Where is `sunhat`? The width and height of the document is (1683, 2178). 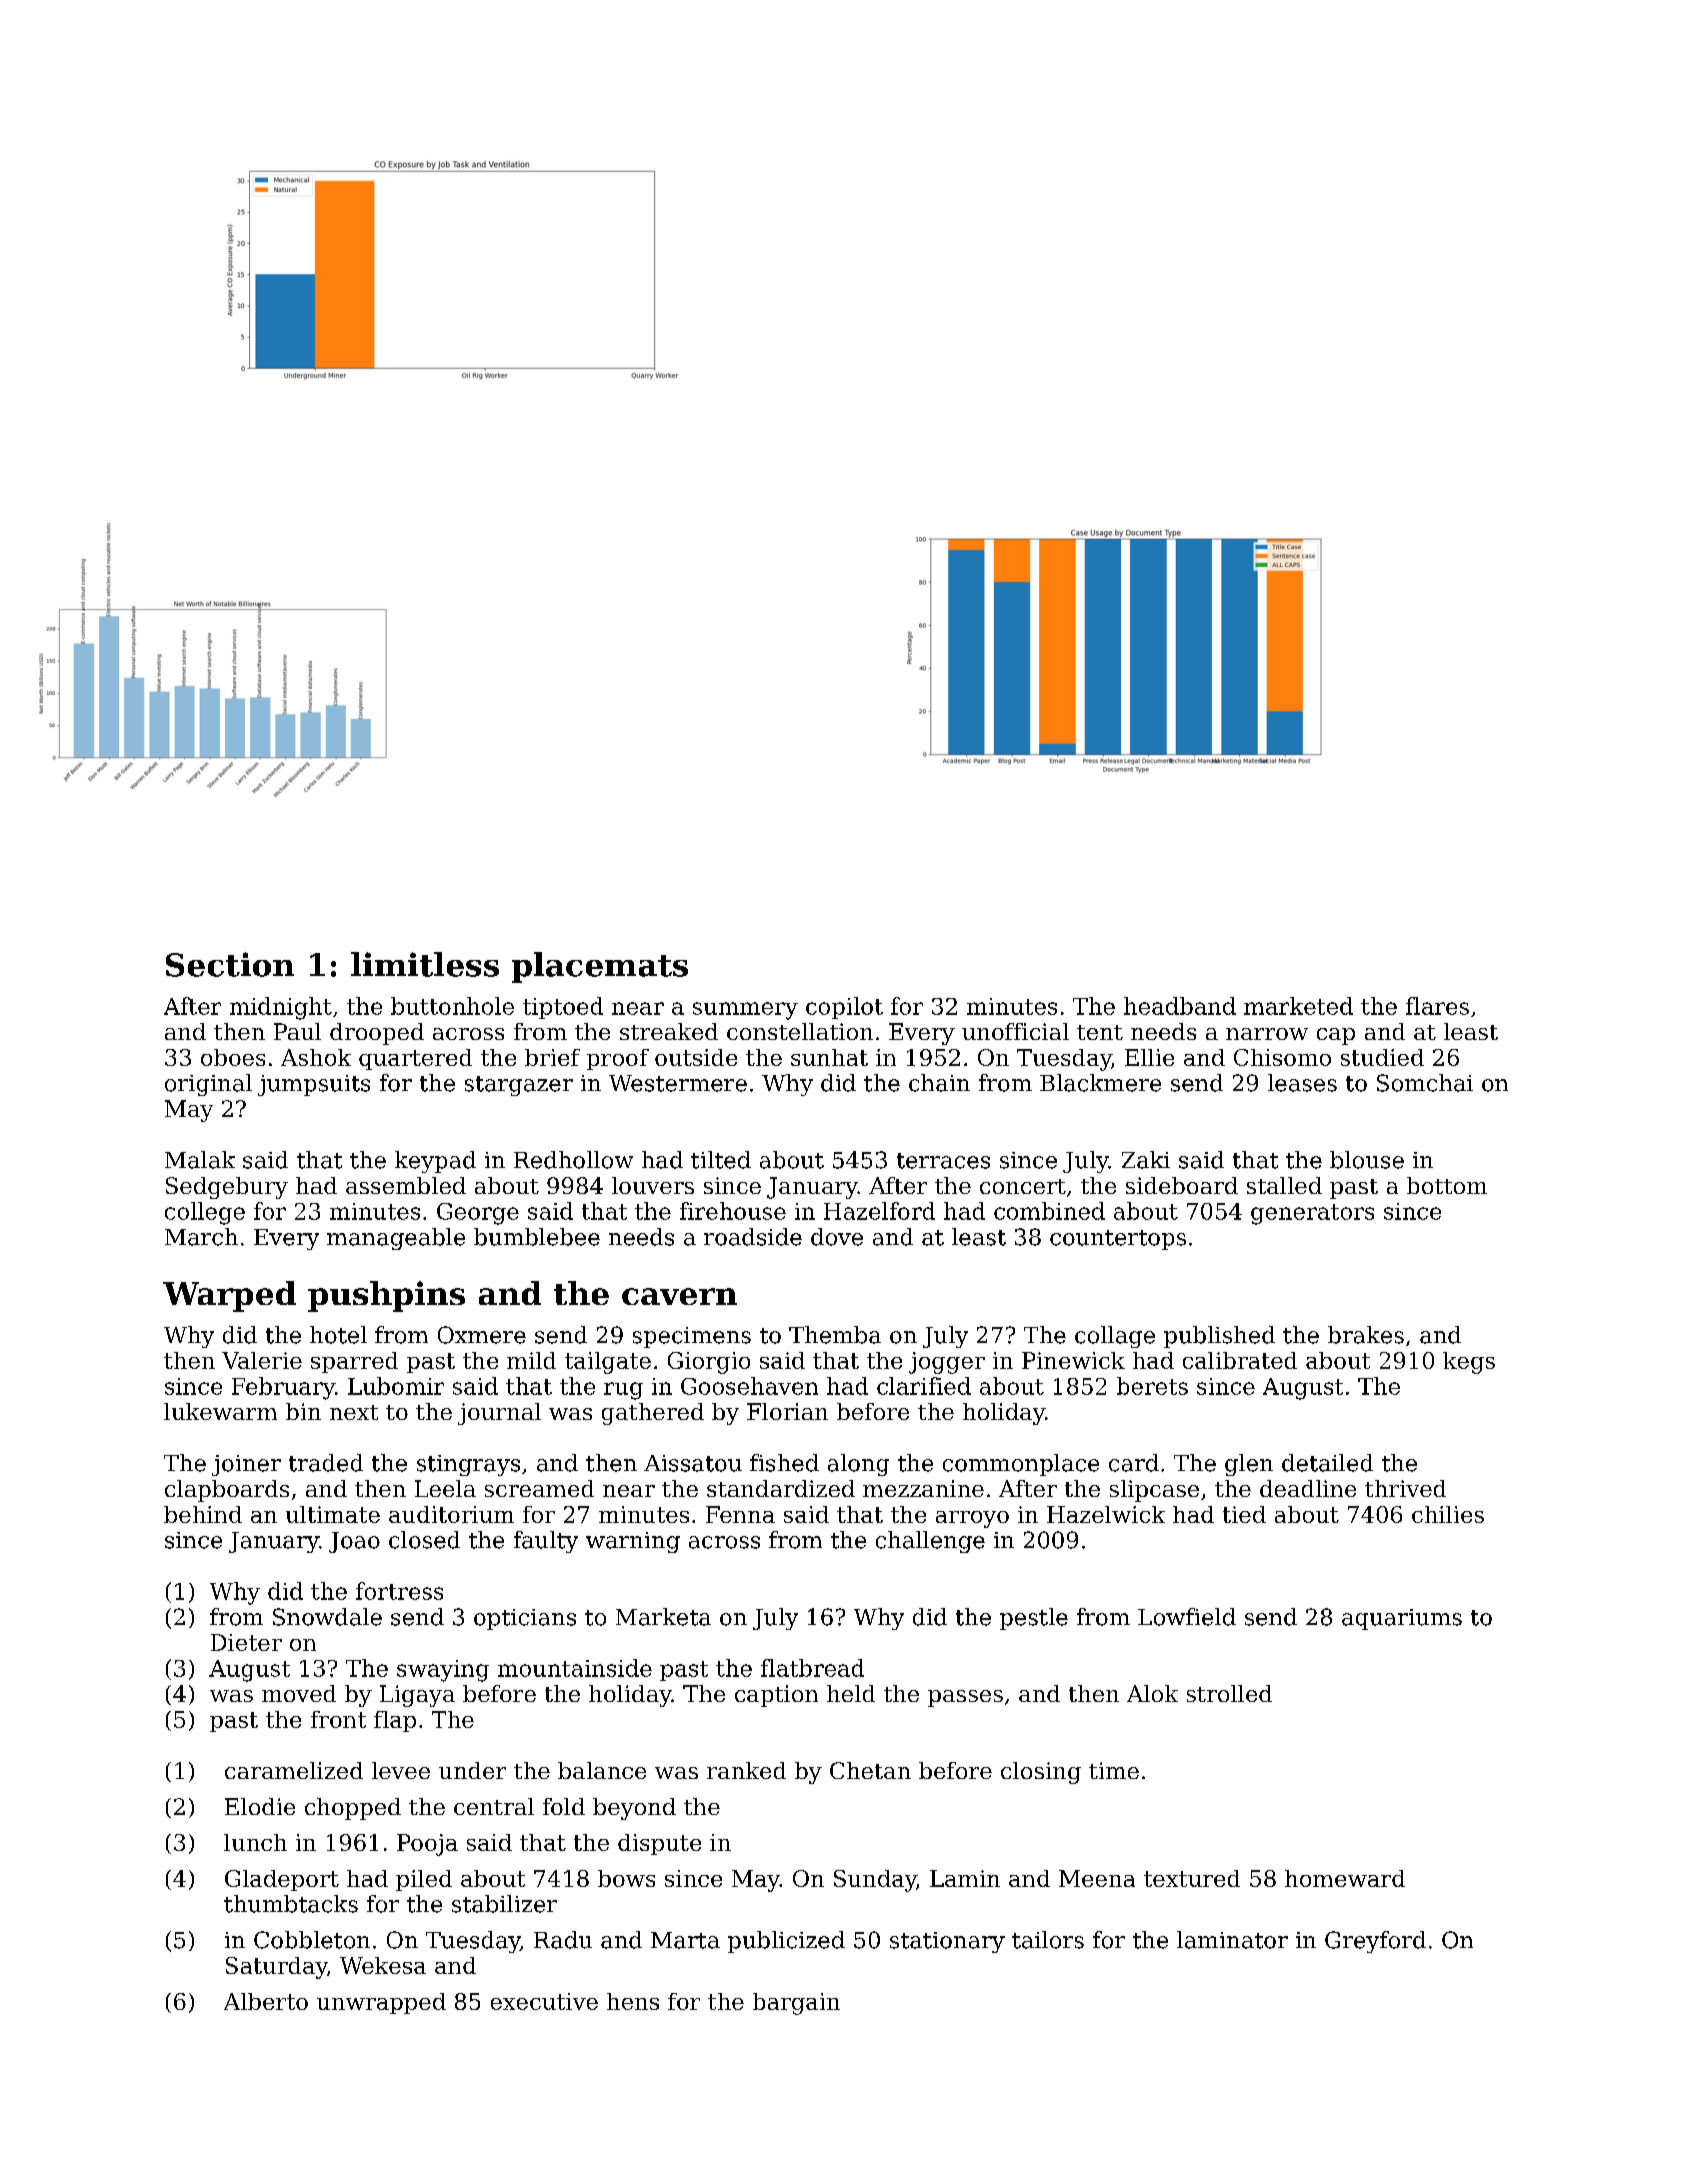 sunhat is located at coordinates (829, 1057).
